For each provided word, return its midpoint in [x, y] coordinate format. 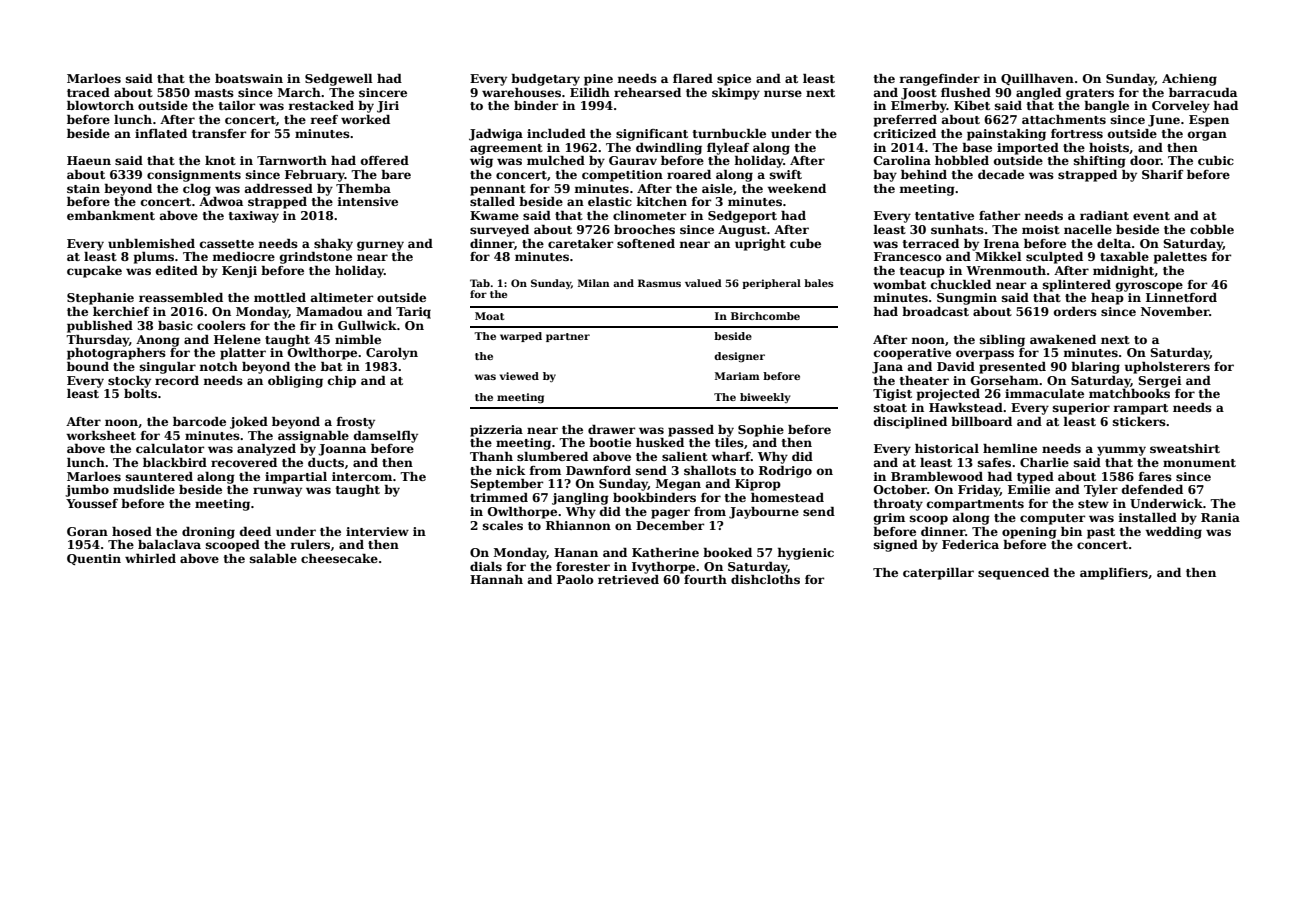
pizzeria [496, 431]
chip [342, 382]
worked [365, 119]
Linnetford [1181, 297]
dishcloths [765, 579]
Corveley [1181, 107]
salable [273, 558]
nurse [783, 93]
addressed [279, 188]
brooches [644, 229]
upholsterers [1167, 368]
